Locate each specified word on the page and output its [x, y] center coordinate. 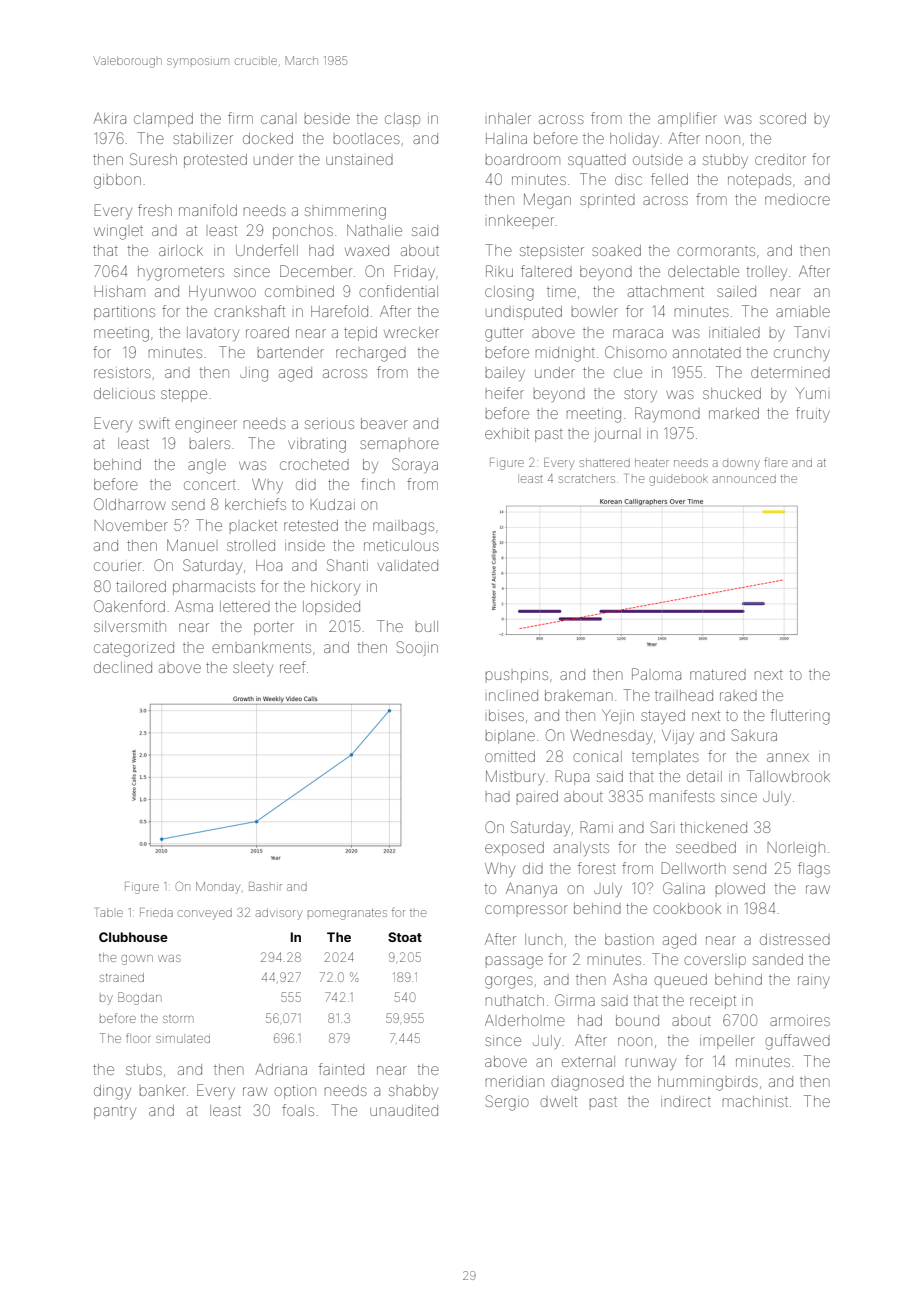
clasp [402, 120]
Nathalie [374, 230]
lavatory [213, 334]
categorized [134, 649]
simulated [183, 1039]
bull [427, 626]
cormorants [716, 251]
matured [718, 675]
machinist [755, 1101]
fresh [155, 210]
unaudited [404, 1110]
